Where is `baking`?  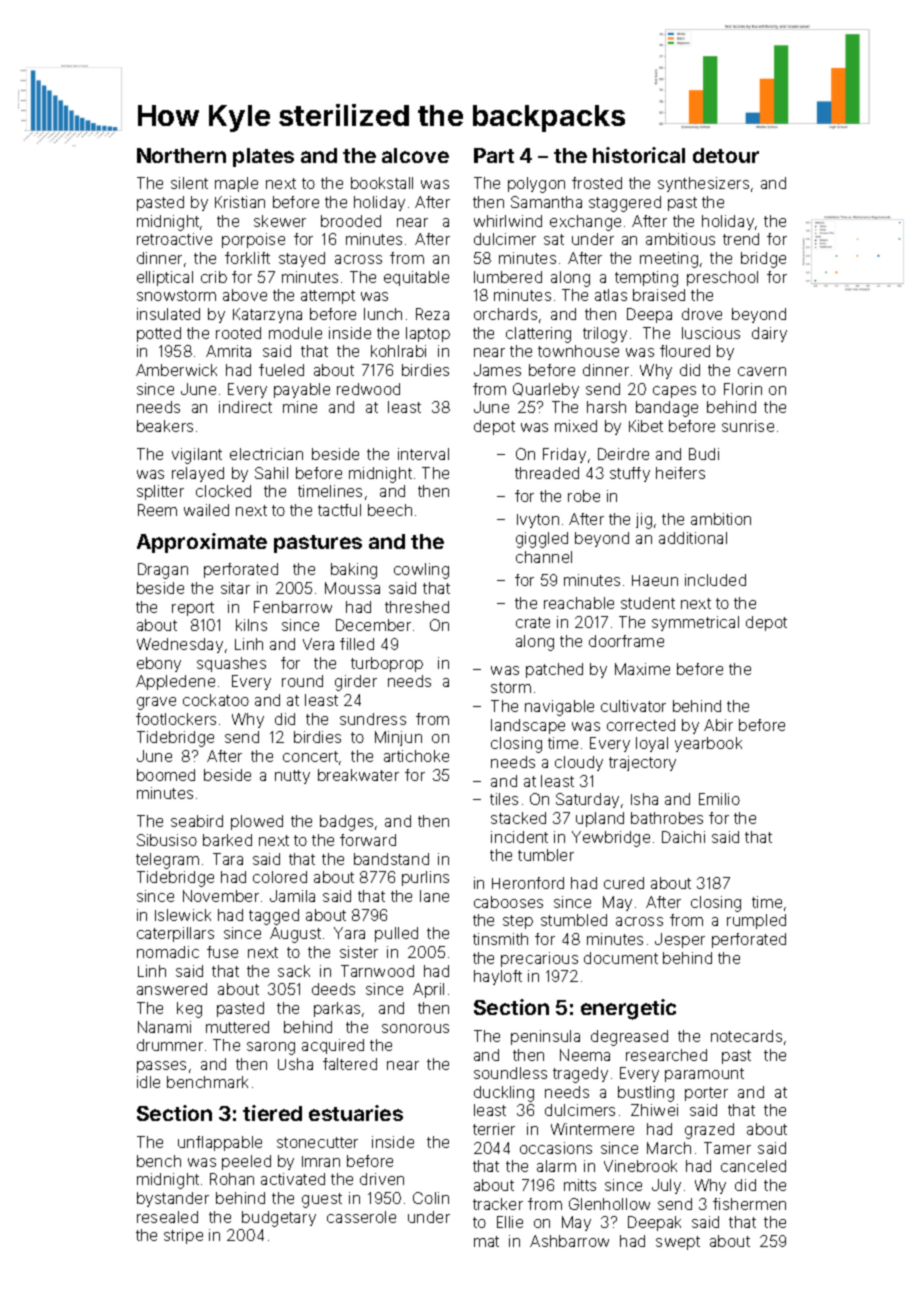 baking is located at coordinates (354, 571).
